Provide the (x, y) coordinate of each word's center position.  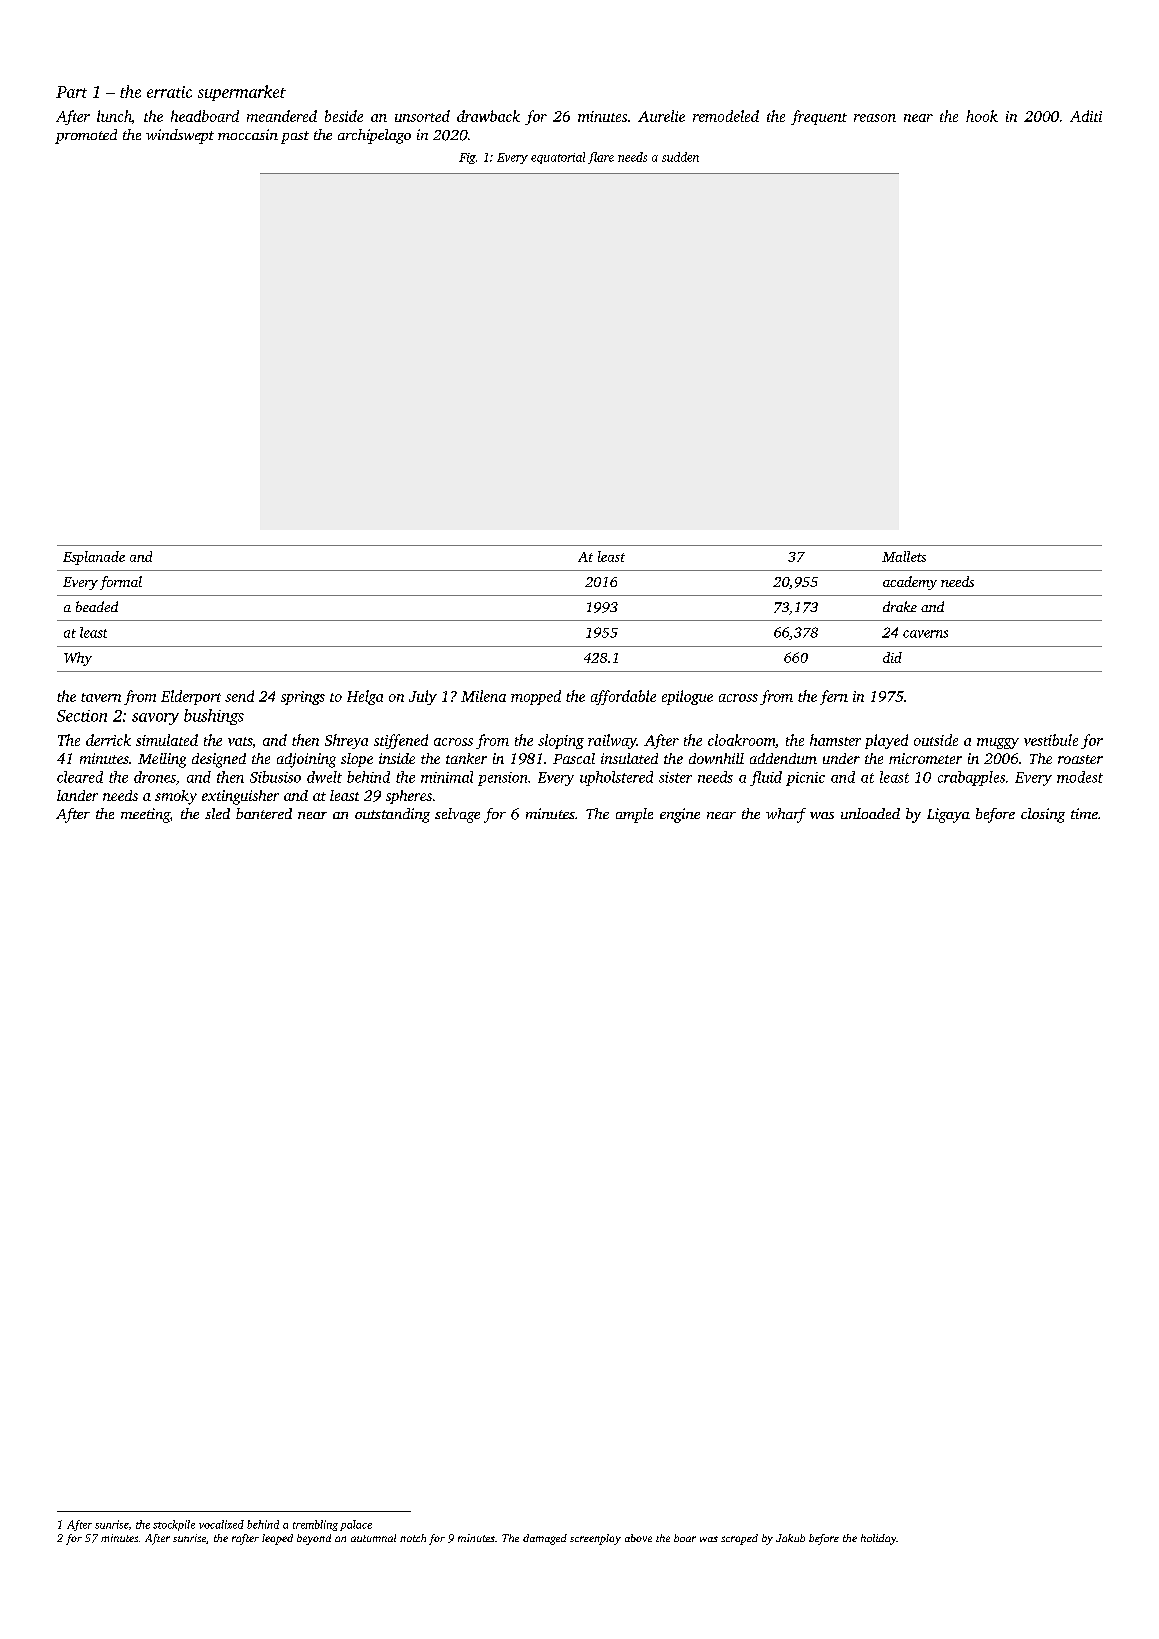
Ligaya (948, 815)
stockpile (174, 1525)
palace (356, 1525)
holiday (879, 1539)
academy (910, 583)
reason (875, 118)
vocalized (221, 1524)
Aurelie (661, 116)
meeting (145, 815)
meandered (282, 116)
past (295, 137)
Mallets (904, 556)
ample (634, 815)
